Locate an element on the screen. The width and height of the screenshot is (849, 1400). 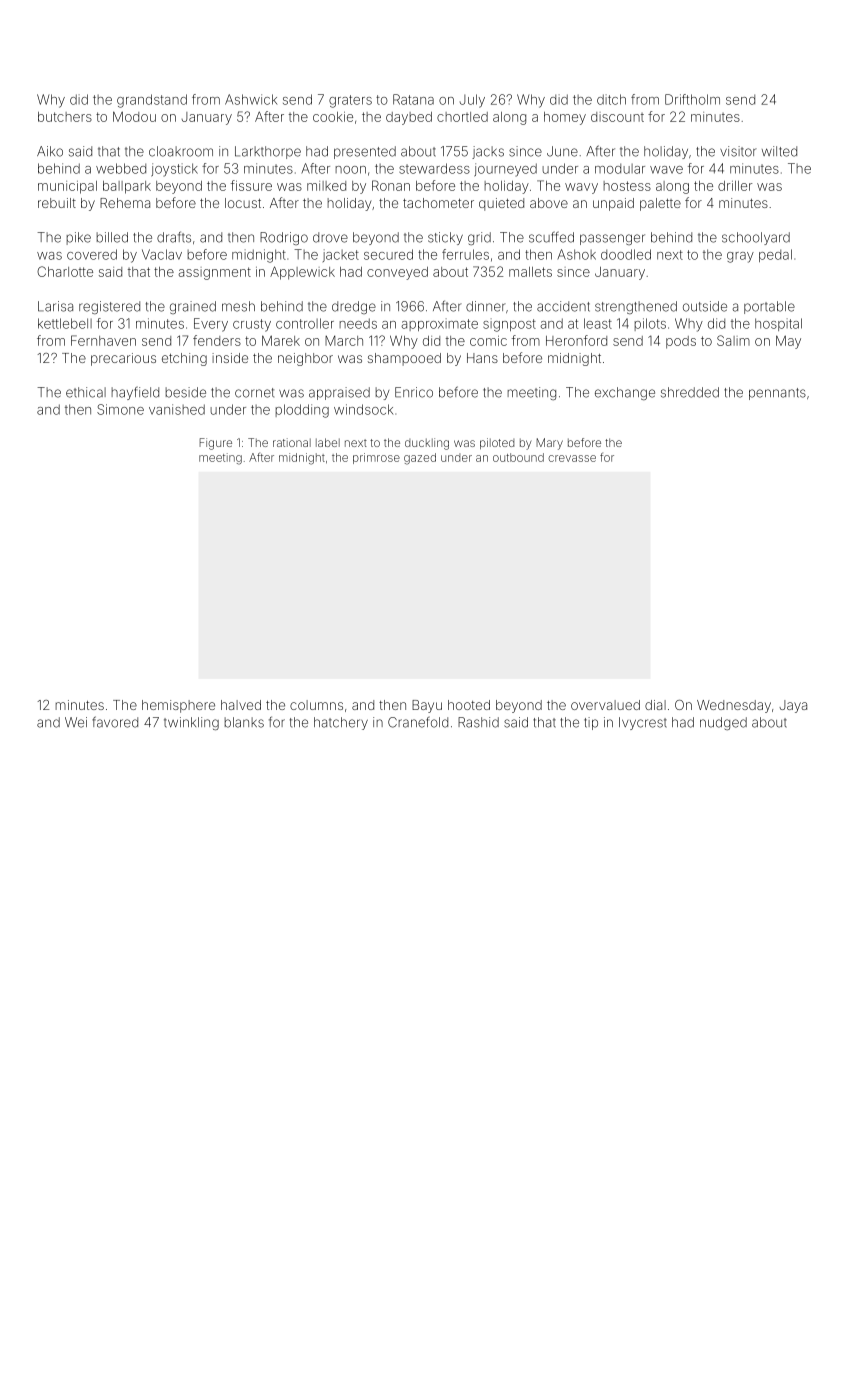
wilted is located at coordinates (779, 151).
